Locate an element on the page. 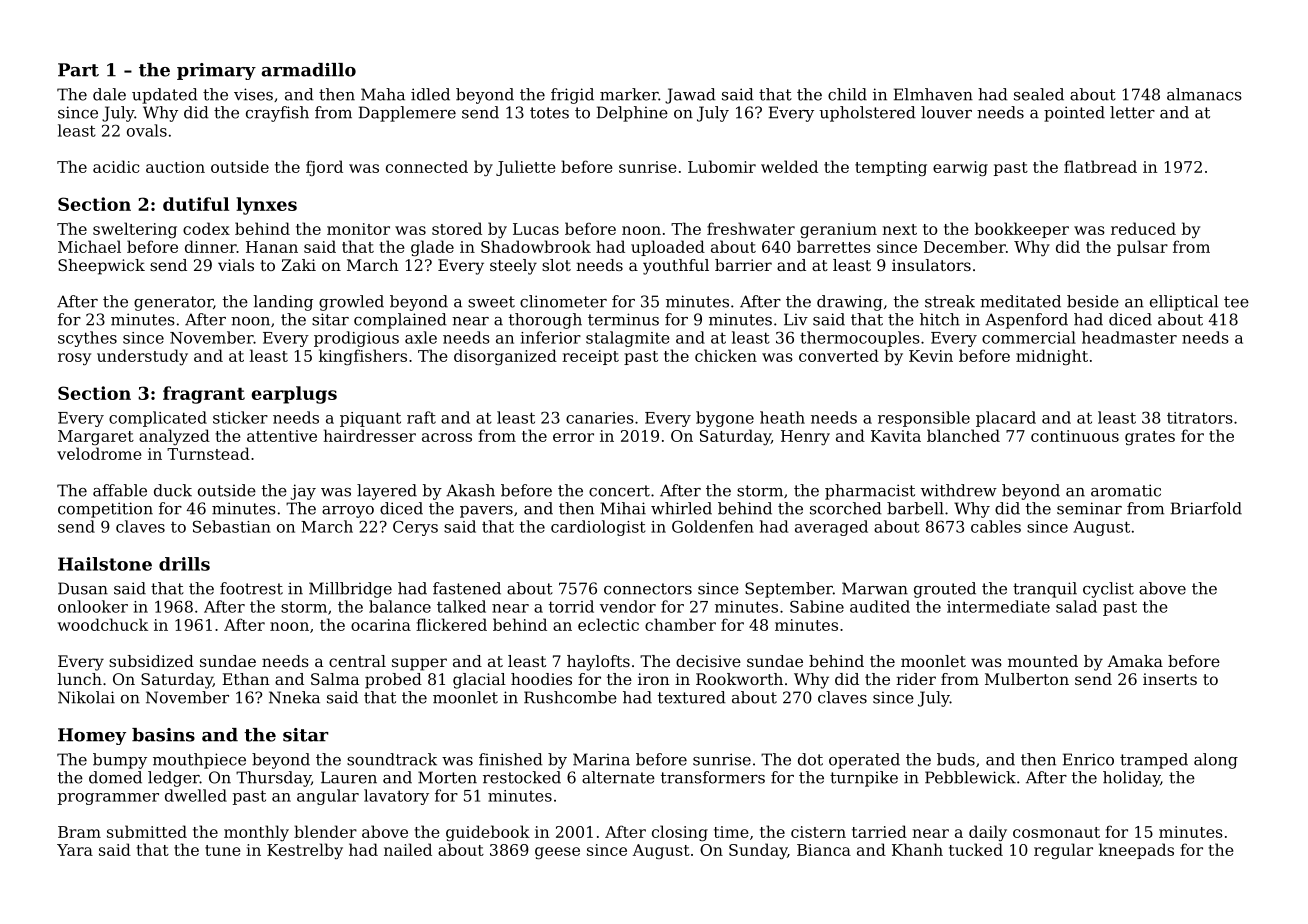  piquant is located at coordinates (370, 419).
